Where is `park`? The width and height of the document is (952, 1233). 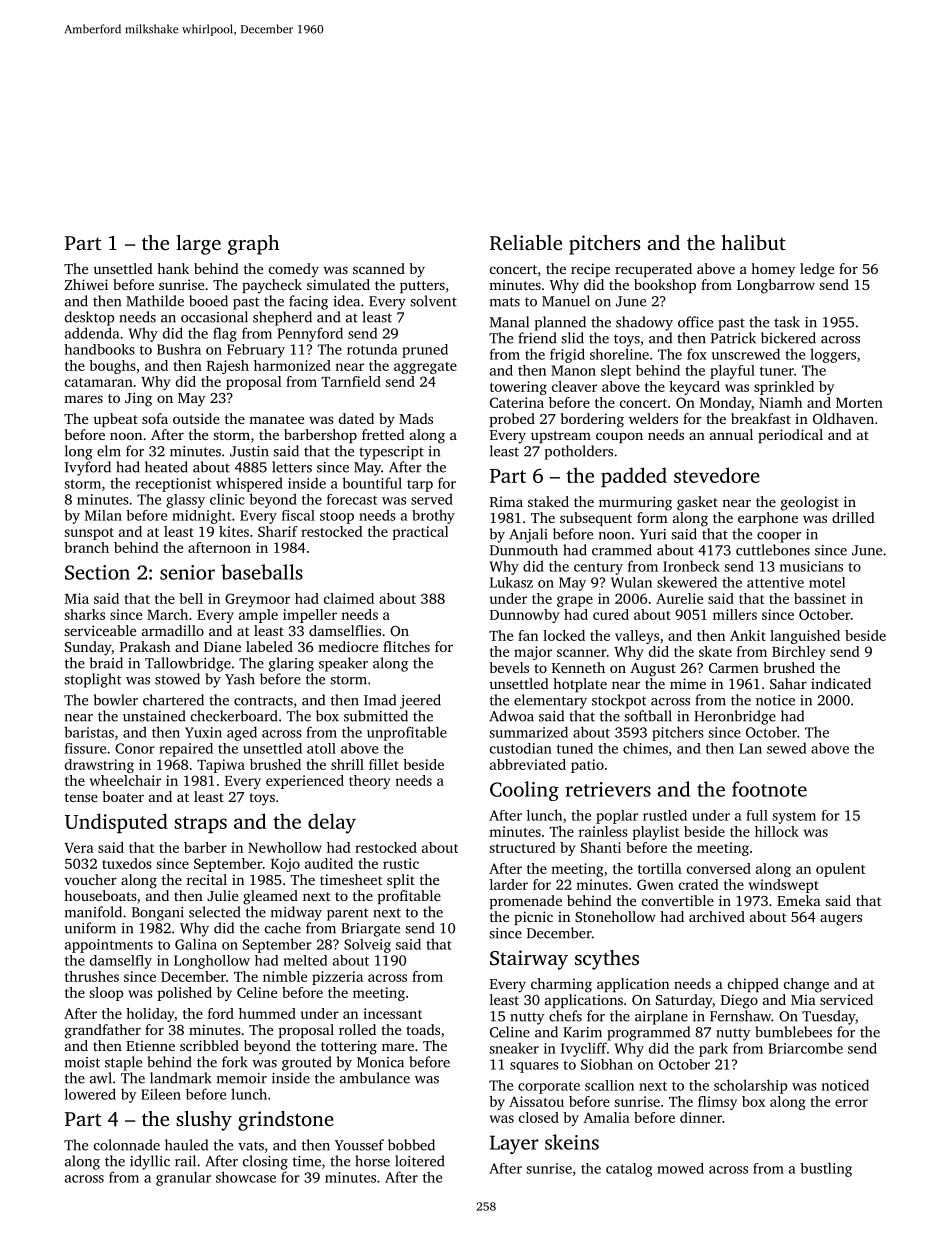 park is located at coordinates (713, 1049).
